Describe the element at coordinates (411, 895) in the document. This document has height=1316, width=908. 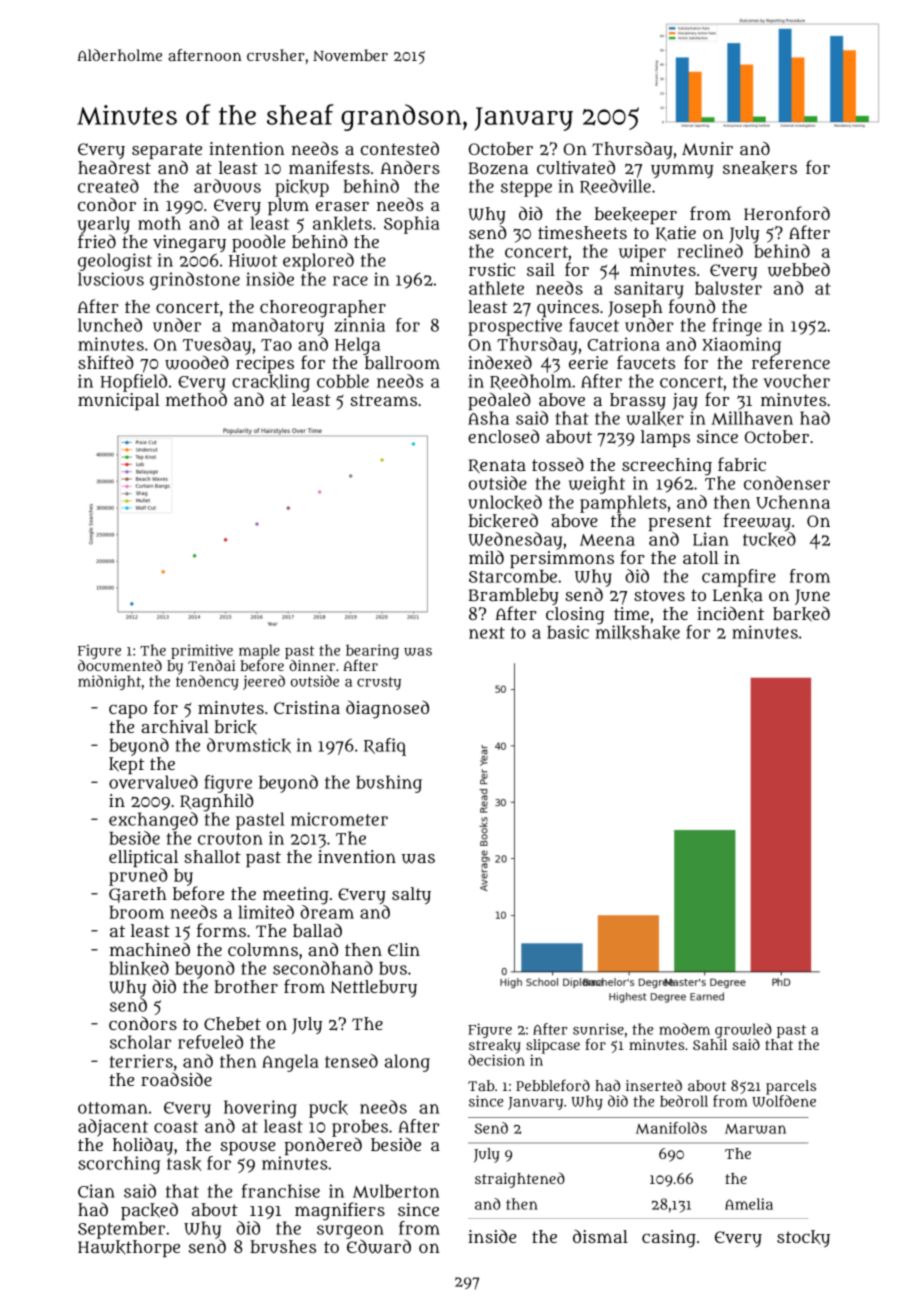
I see `salty` at that location.
